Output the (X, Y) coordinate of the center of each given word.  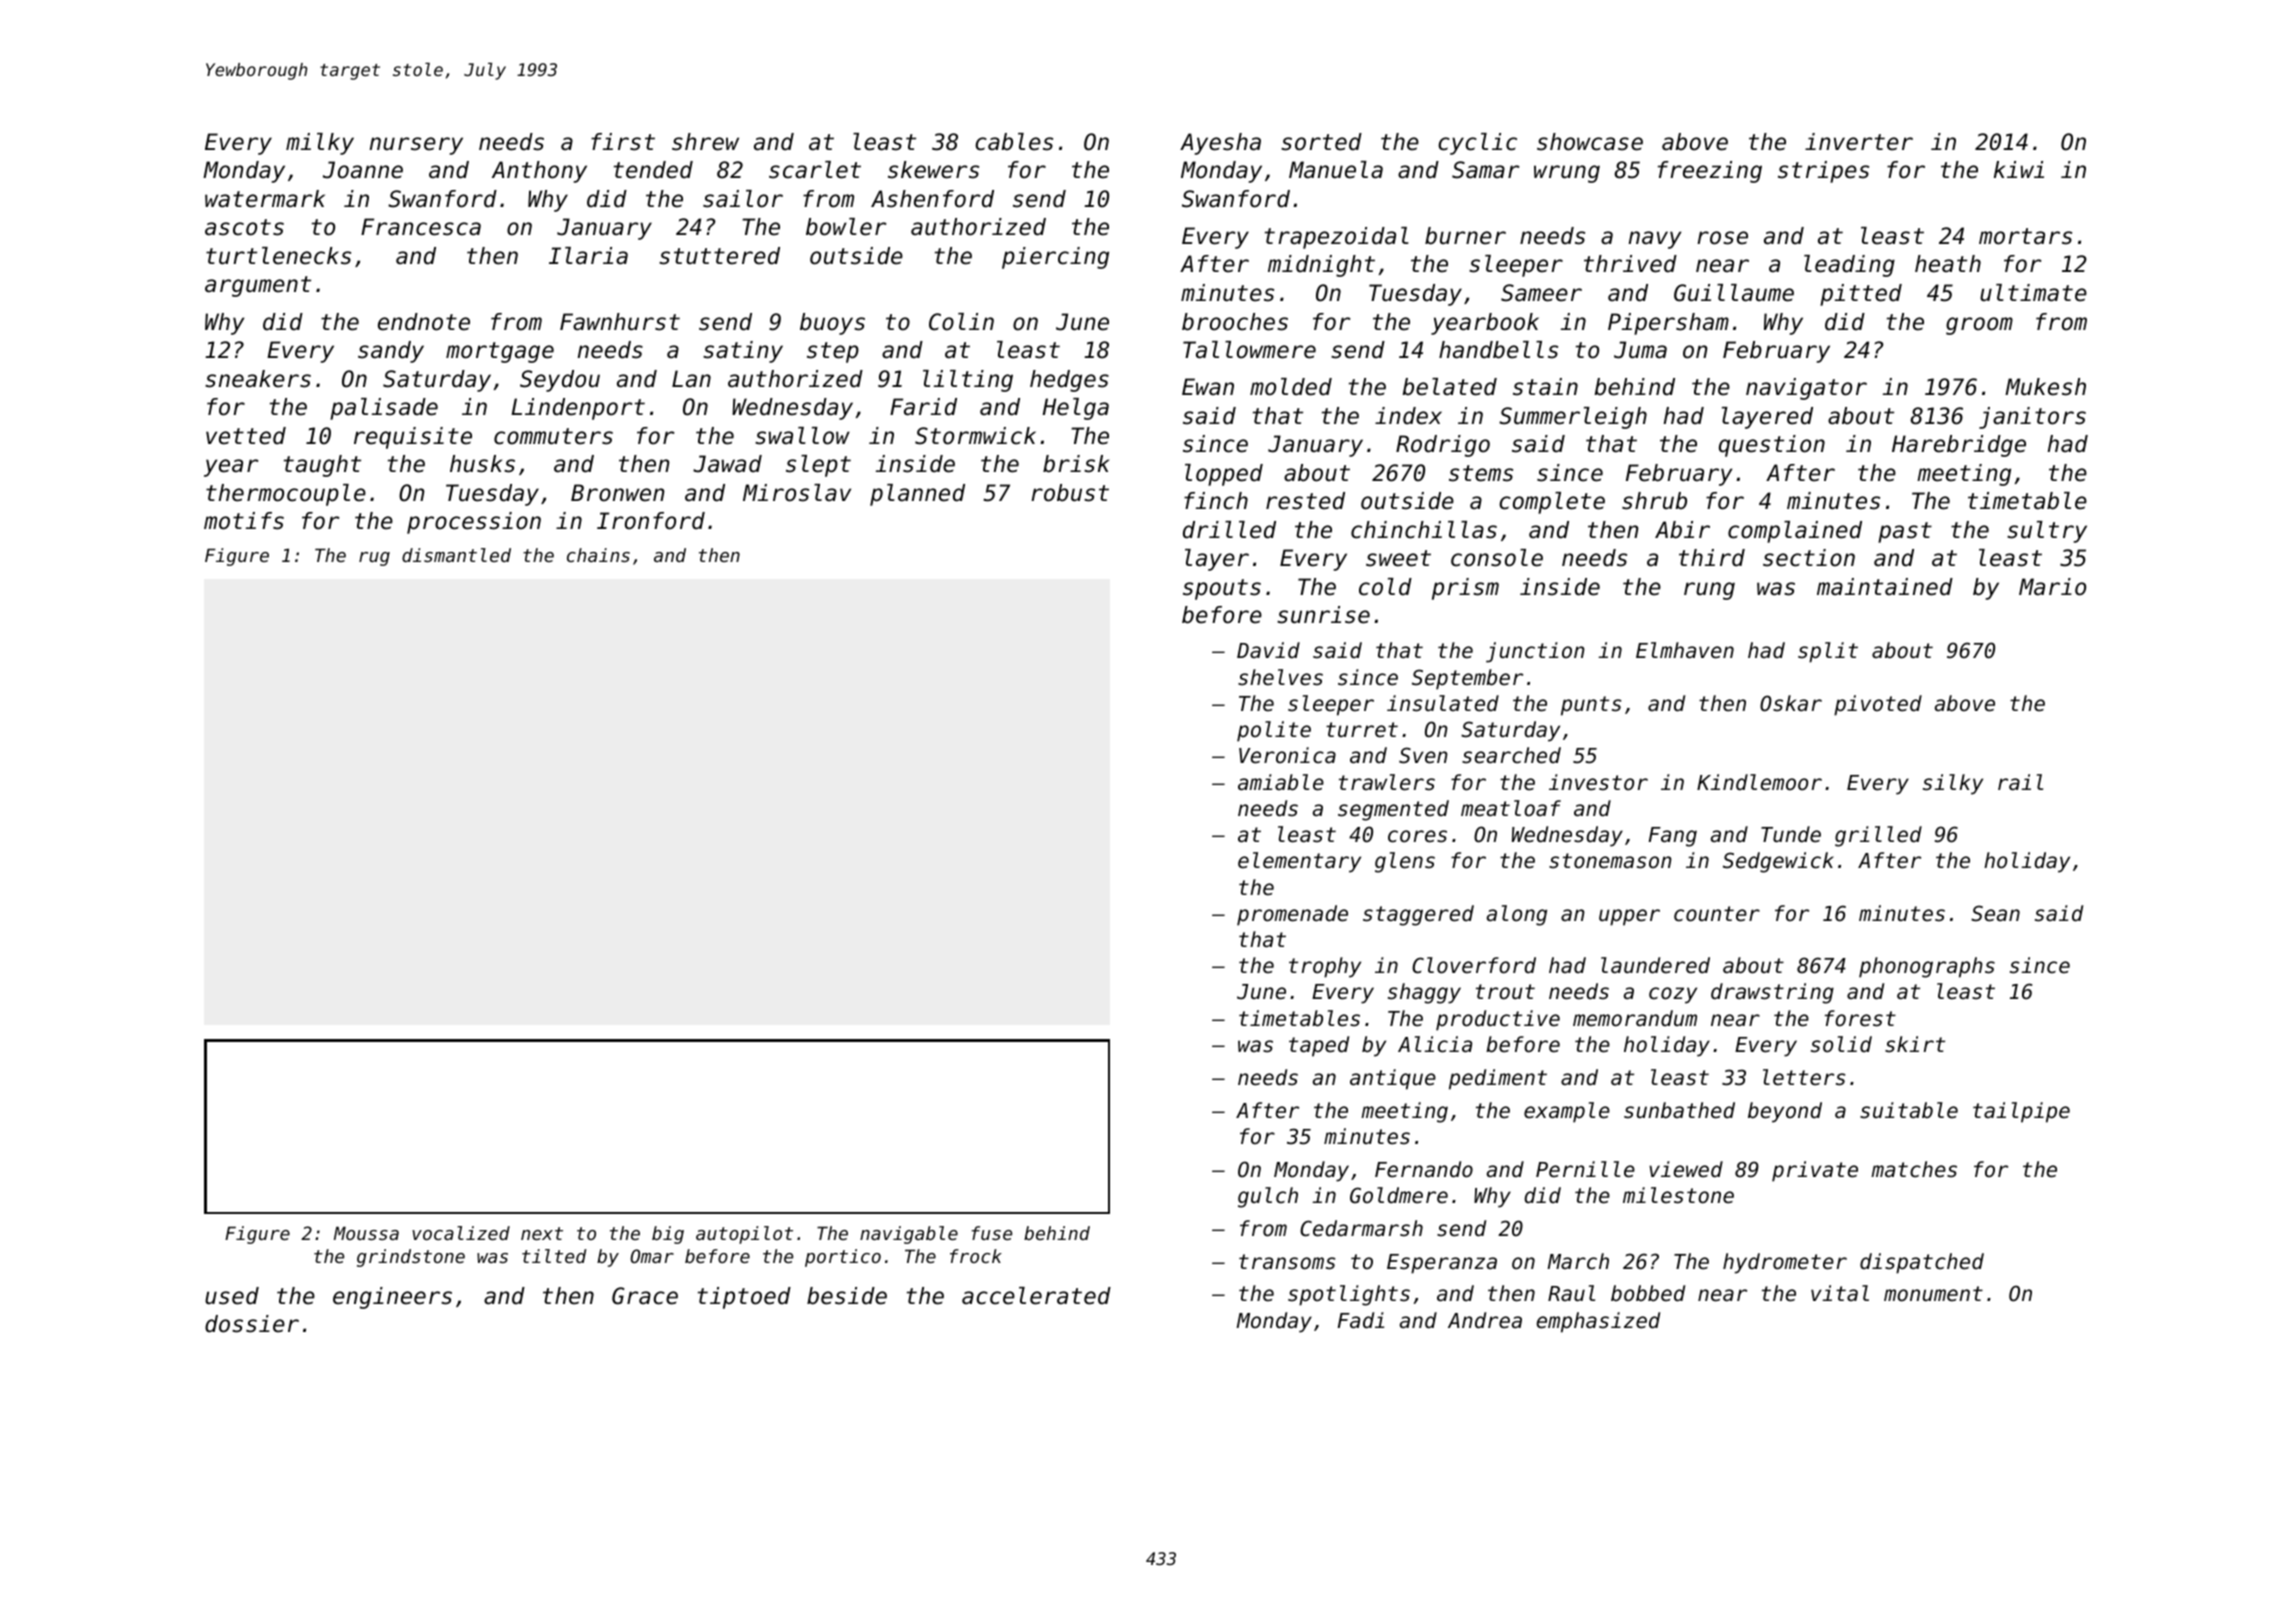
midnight (1321, 266)
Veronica (1287, 755)
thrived (1630, 264)
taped (1319, 1046)
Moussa (366, 1233)
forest (1860, 1018)
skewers (933, 170)
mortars (2025, 236)
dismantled (456, 555)
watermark (265, 199)
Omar (652, 1256)
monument (1933, 1294)
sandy (391, 352)
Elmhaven (1685, 650)
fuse (992, 1233)
